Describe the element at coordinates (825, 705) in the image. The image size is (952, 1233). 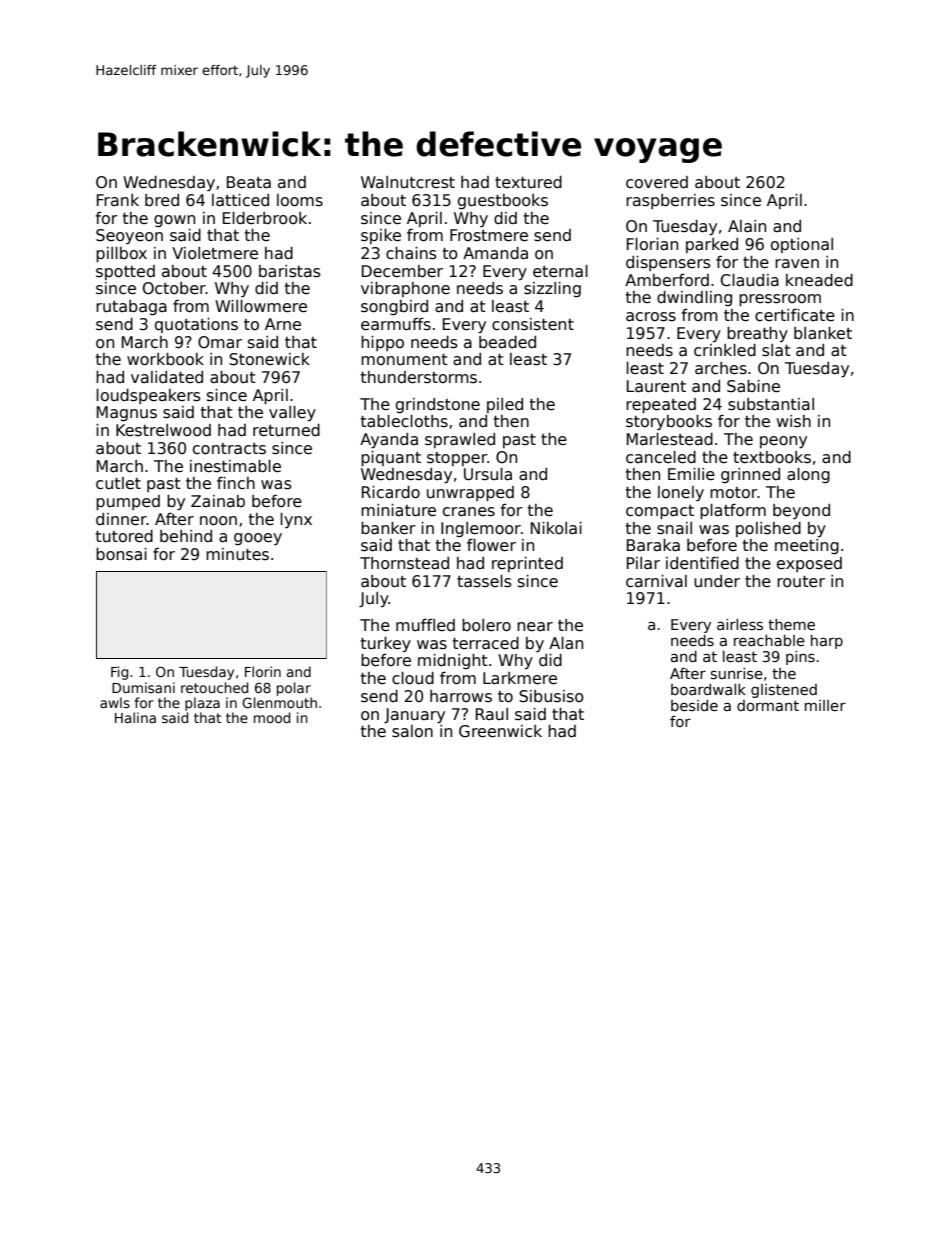
I see `miller` at that location.
